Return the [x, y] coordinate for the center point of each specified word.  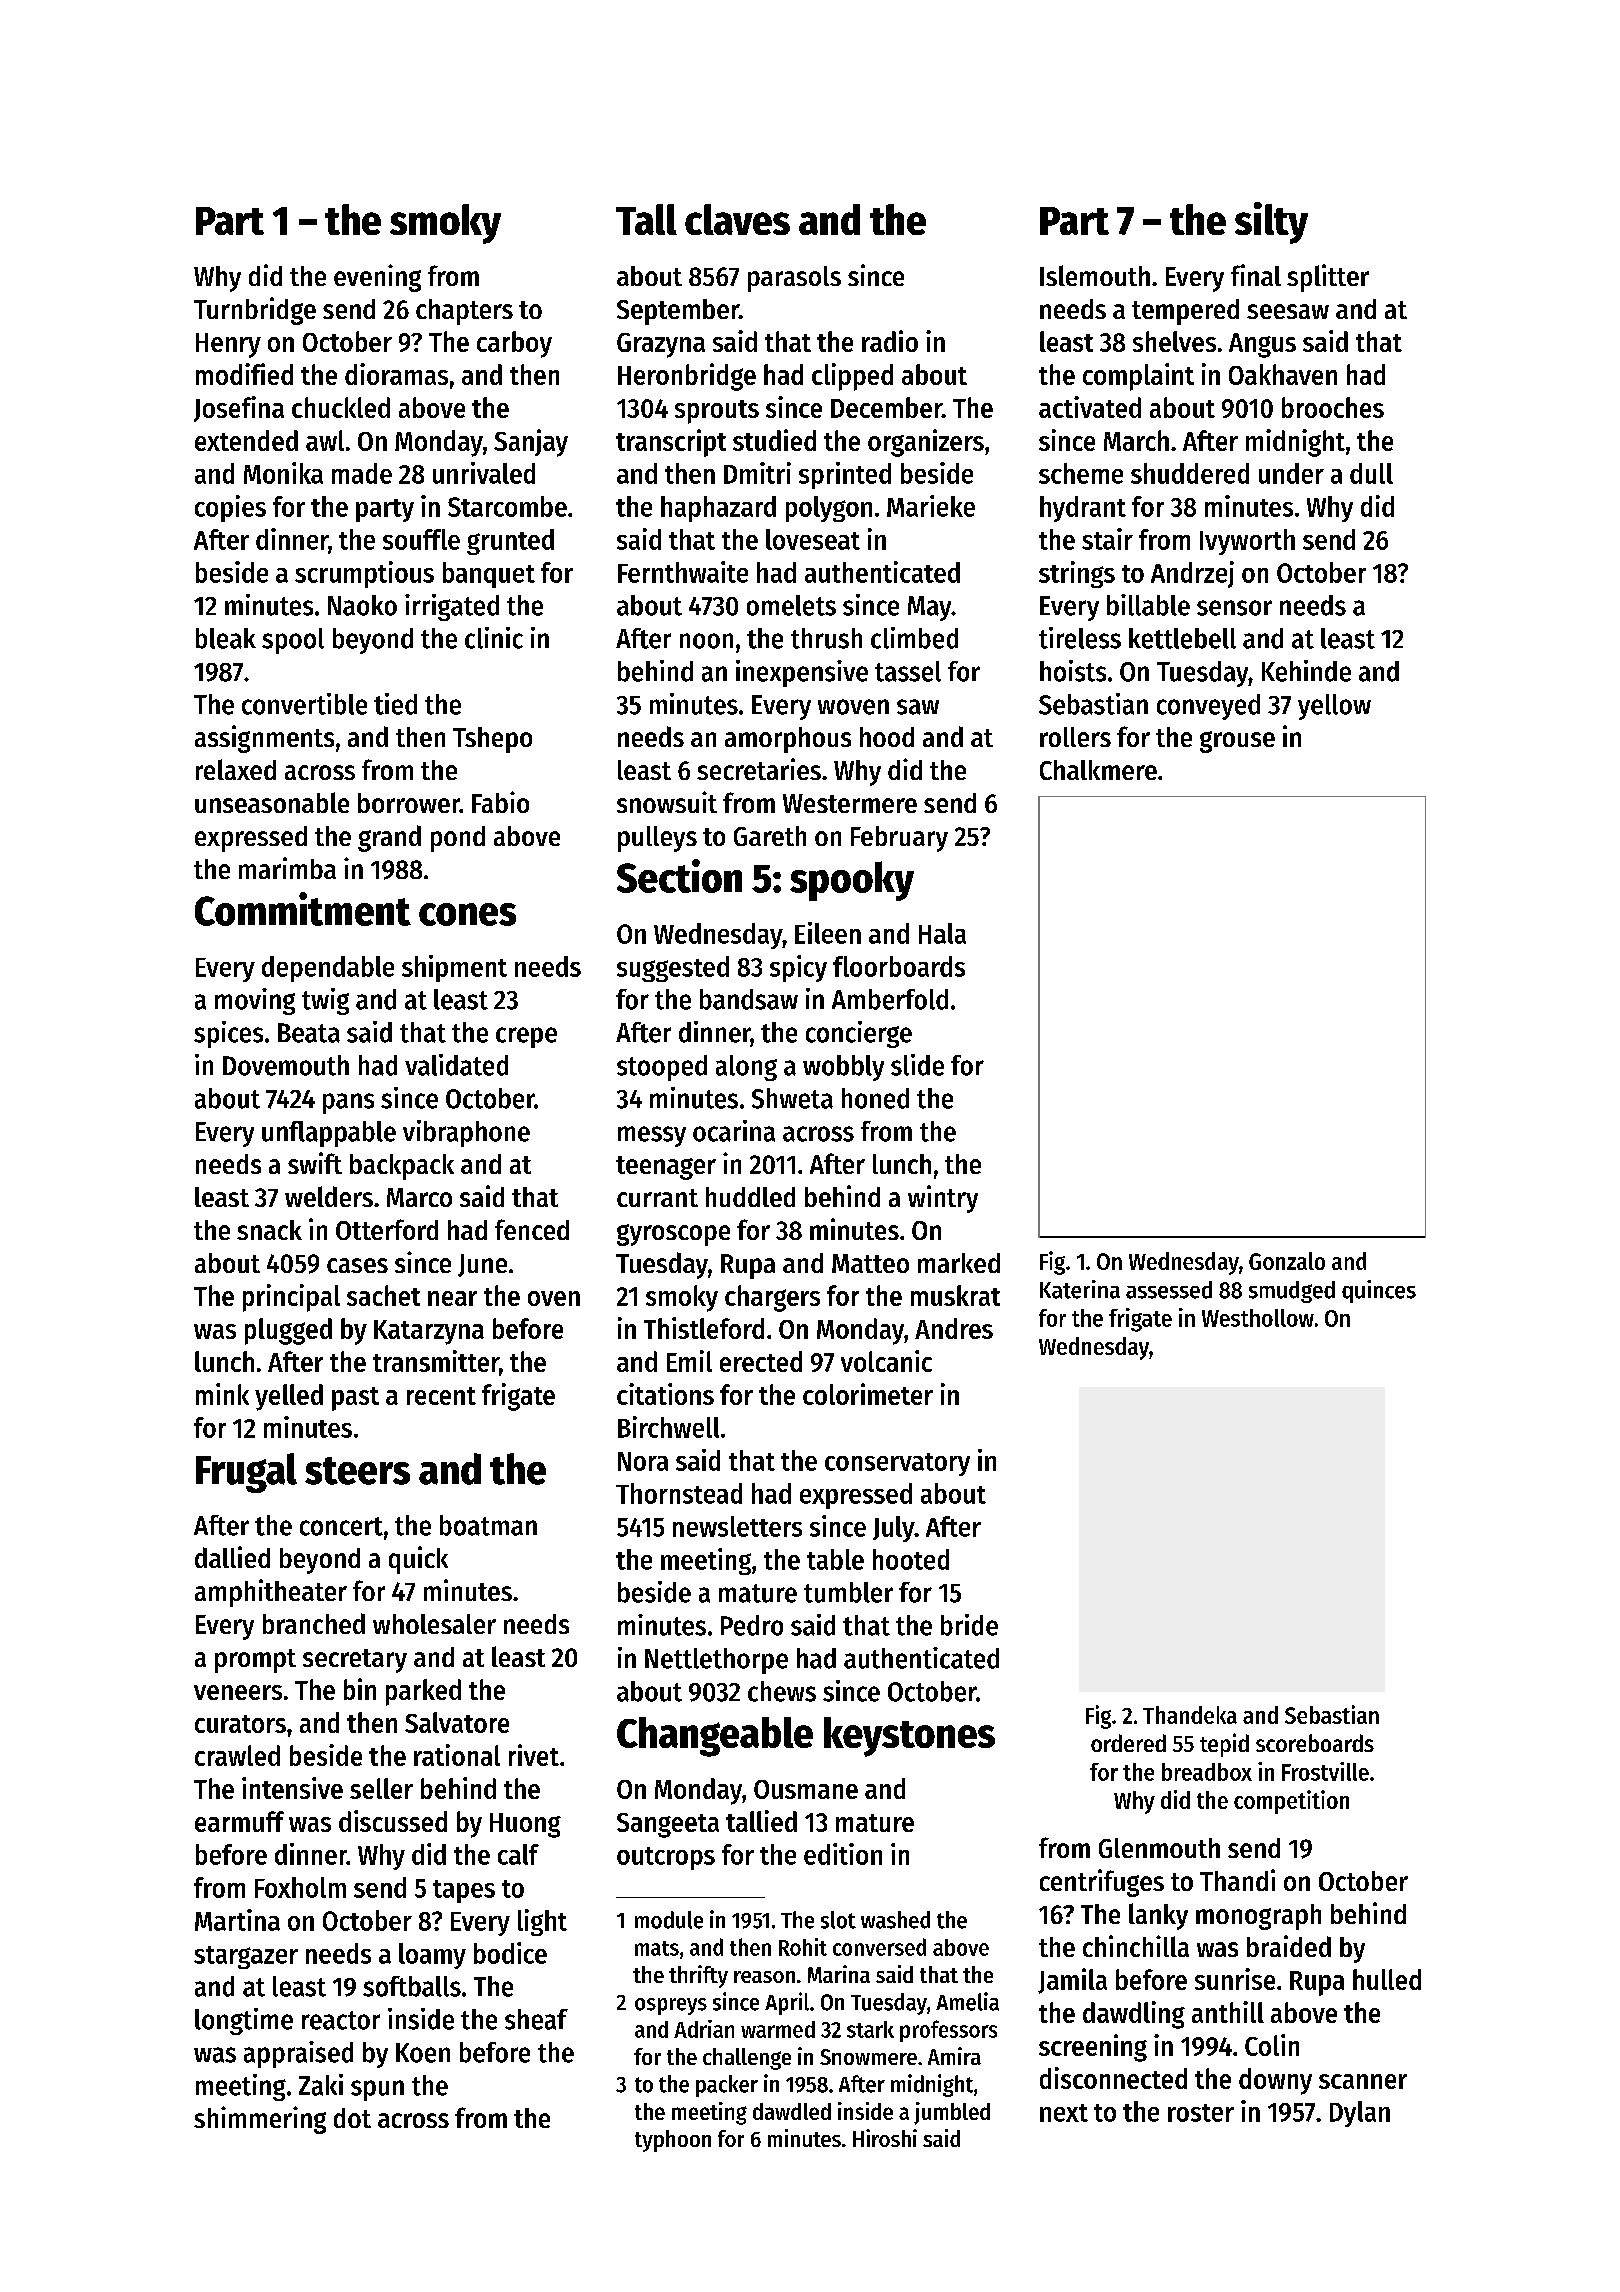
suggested [673, 969]
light [542, 1922]
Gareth [770, 836]
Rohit [803, 1947]
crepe [526, 1037]
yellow [1334, 707]
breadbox [1207, 1772]
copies [230, 508]
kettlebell [1182, 638]
